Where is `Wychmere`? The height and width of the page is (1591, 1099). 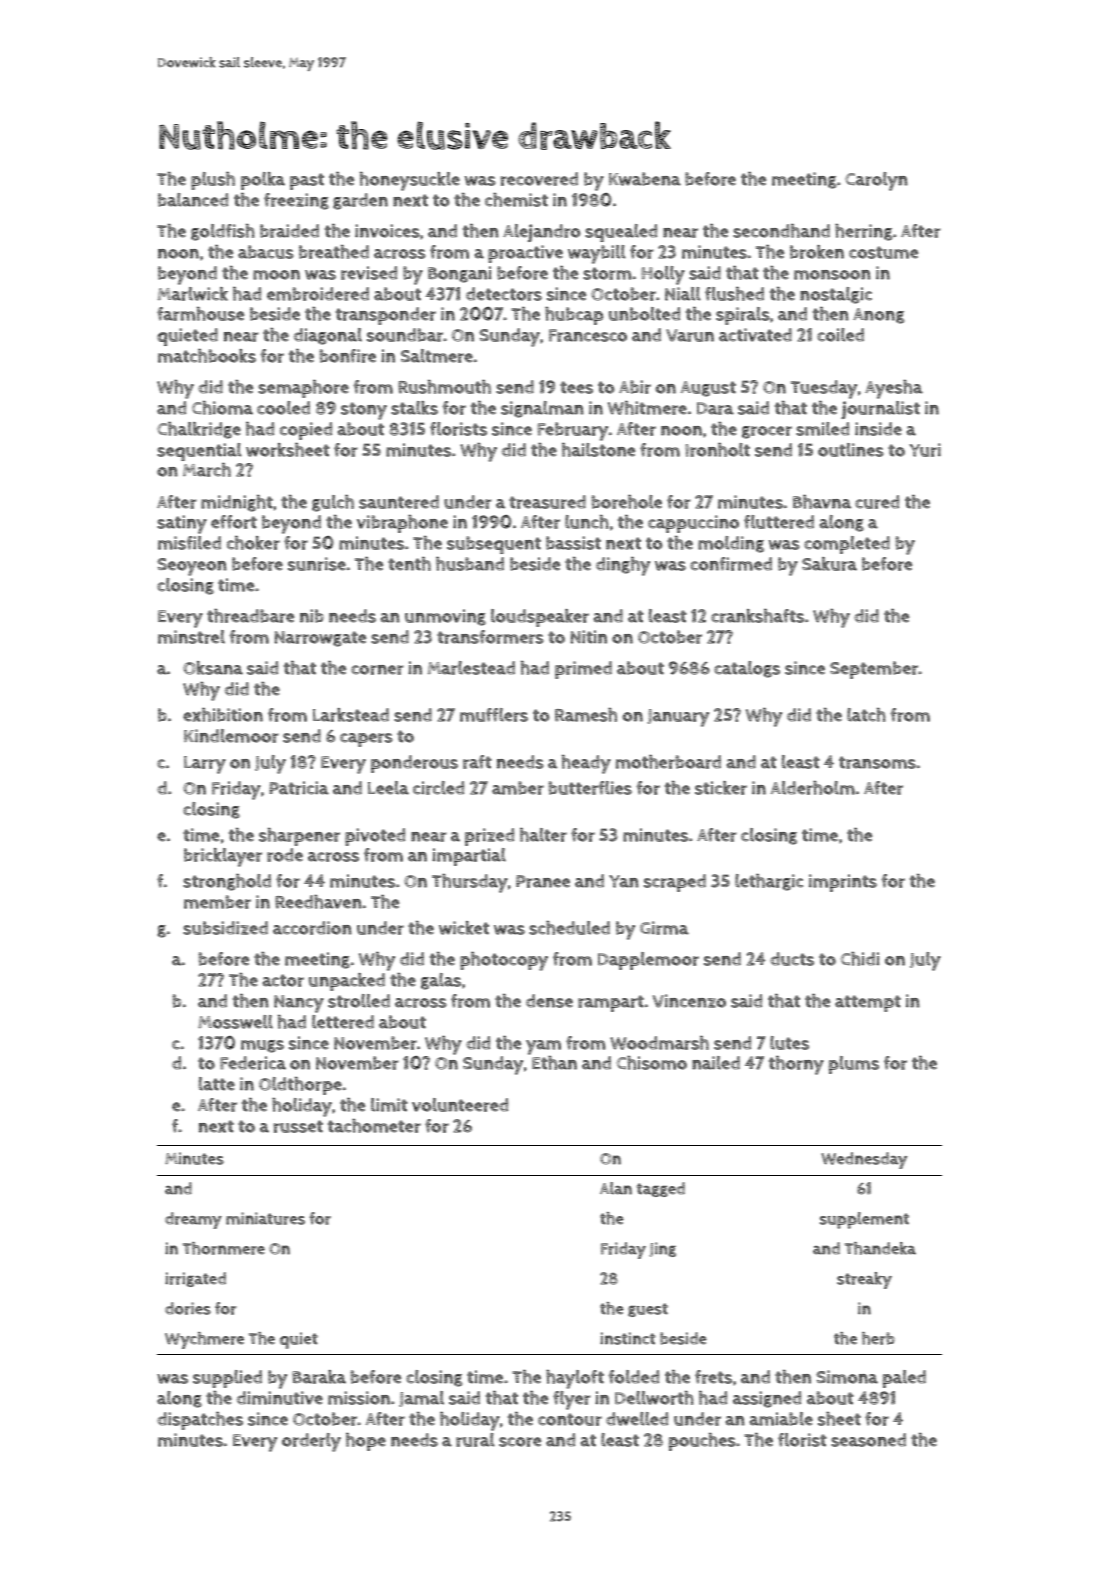
Wychmere is located at coordinates (204, 1340).
